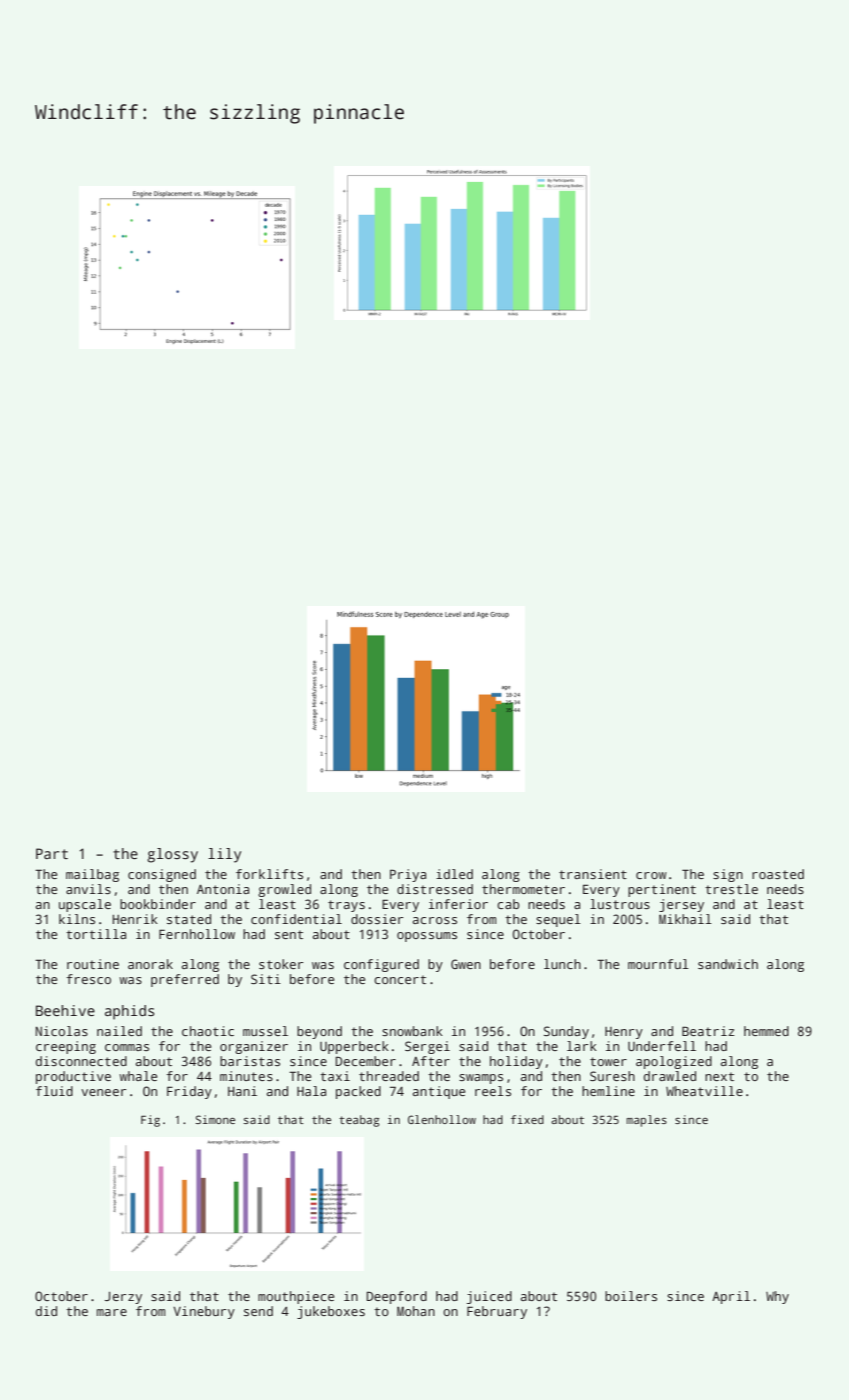  I want to click on roasted, so click(778, 874).
